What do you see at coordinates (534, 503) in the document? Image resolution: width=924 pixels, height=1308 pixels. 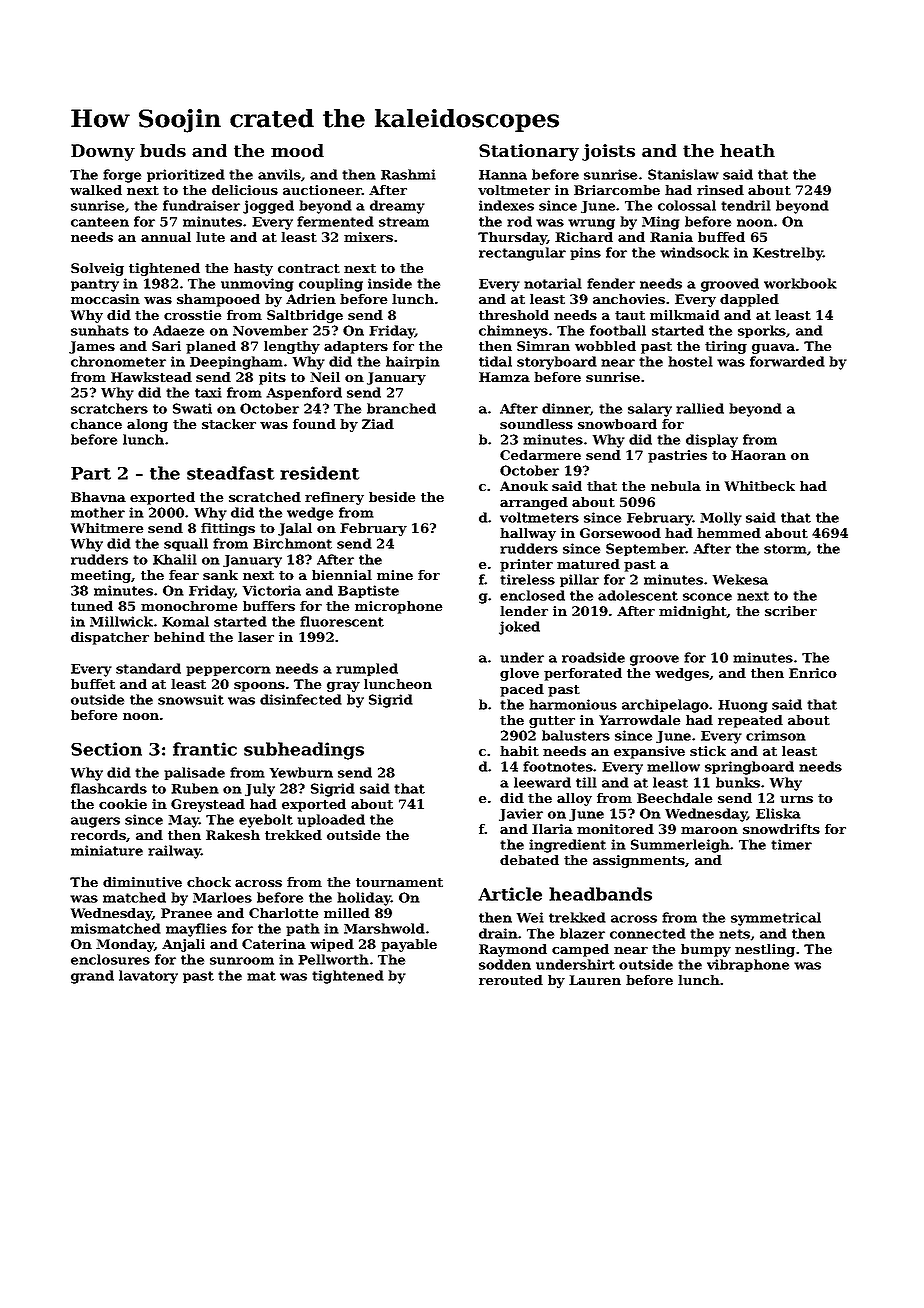 I see `arranged` at bounding box center [534, 503].
